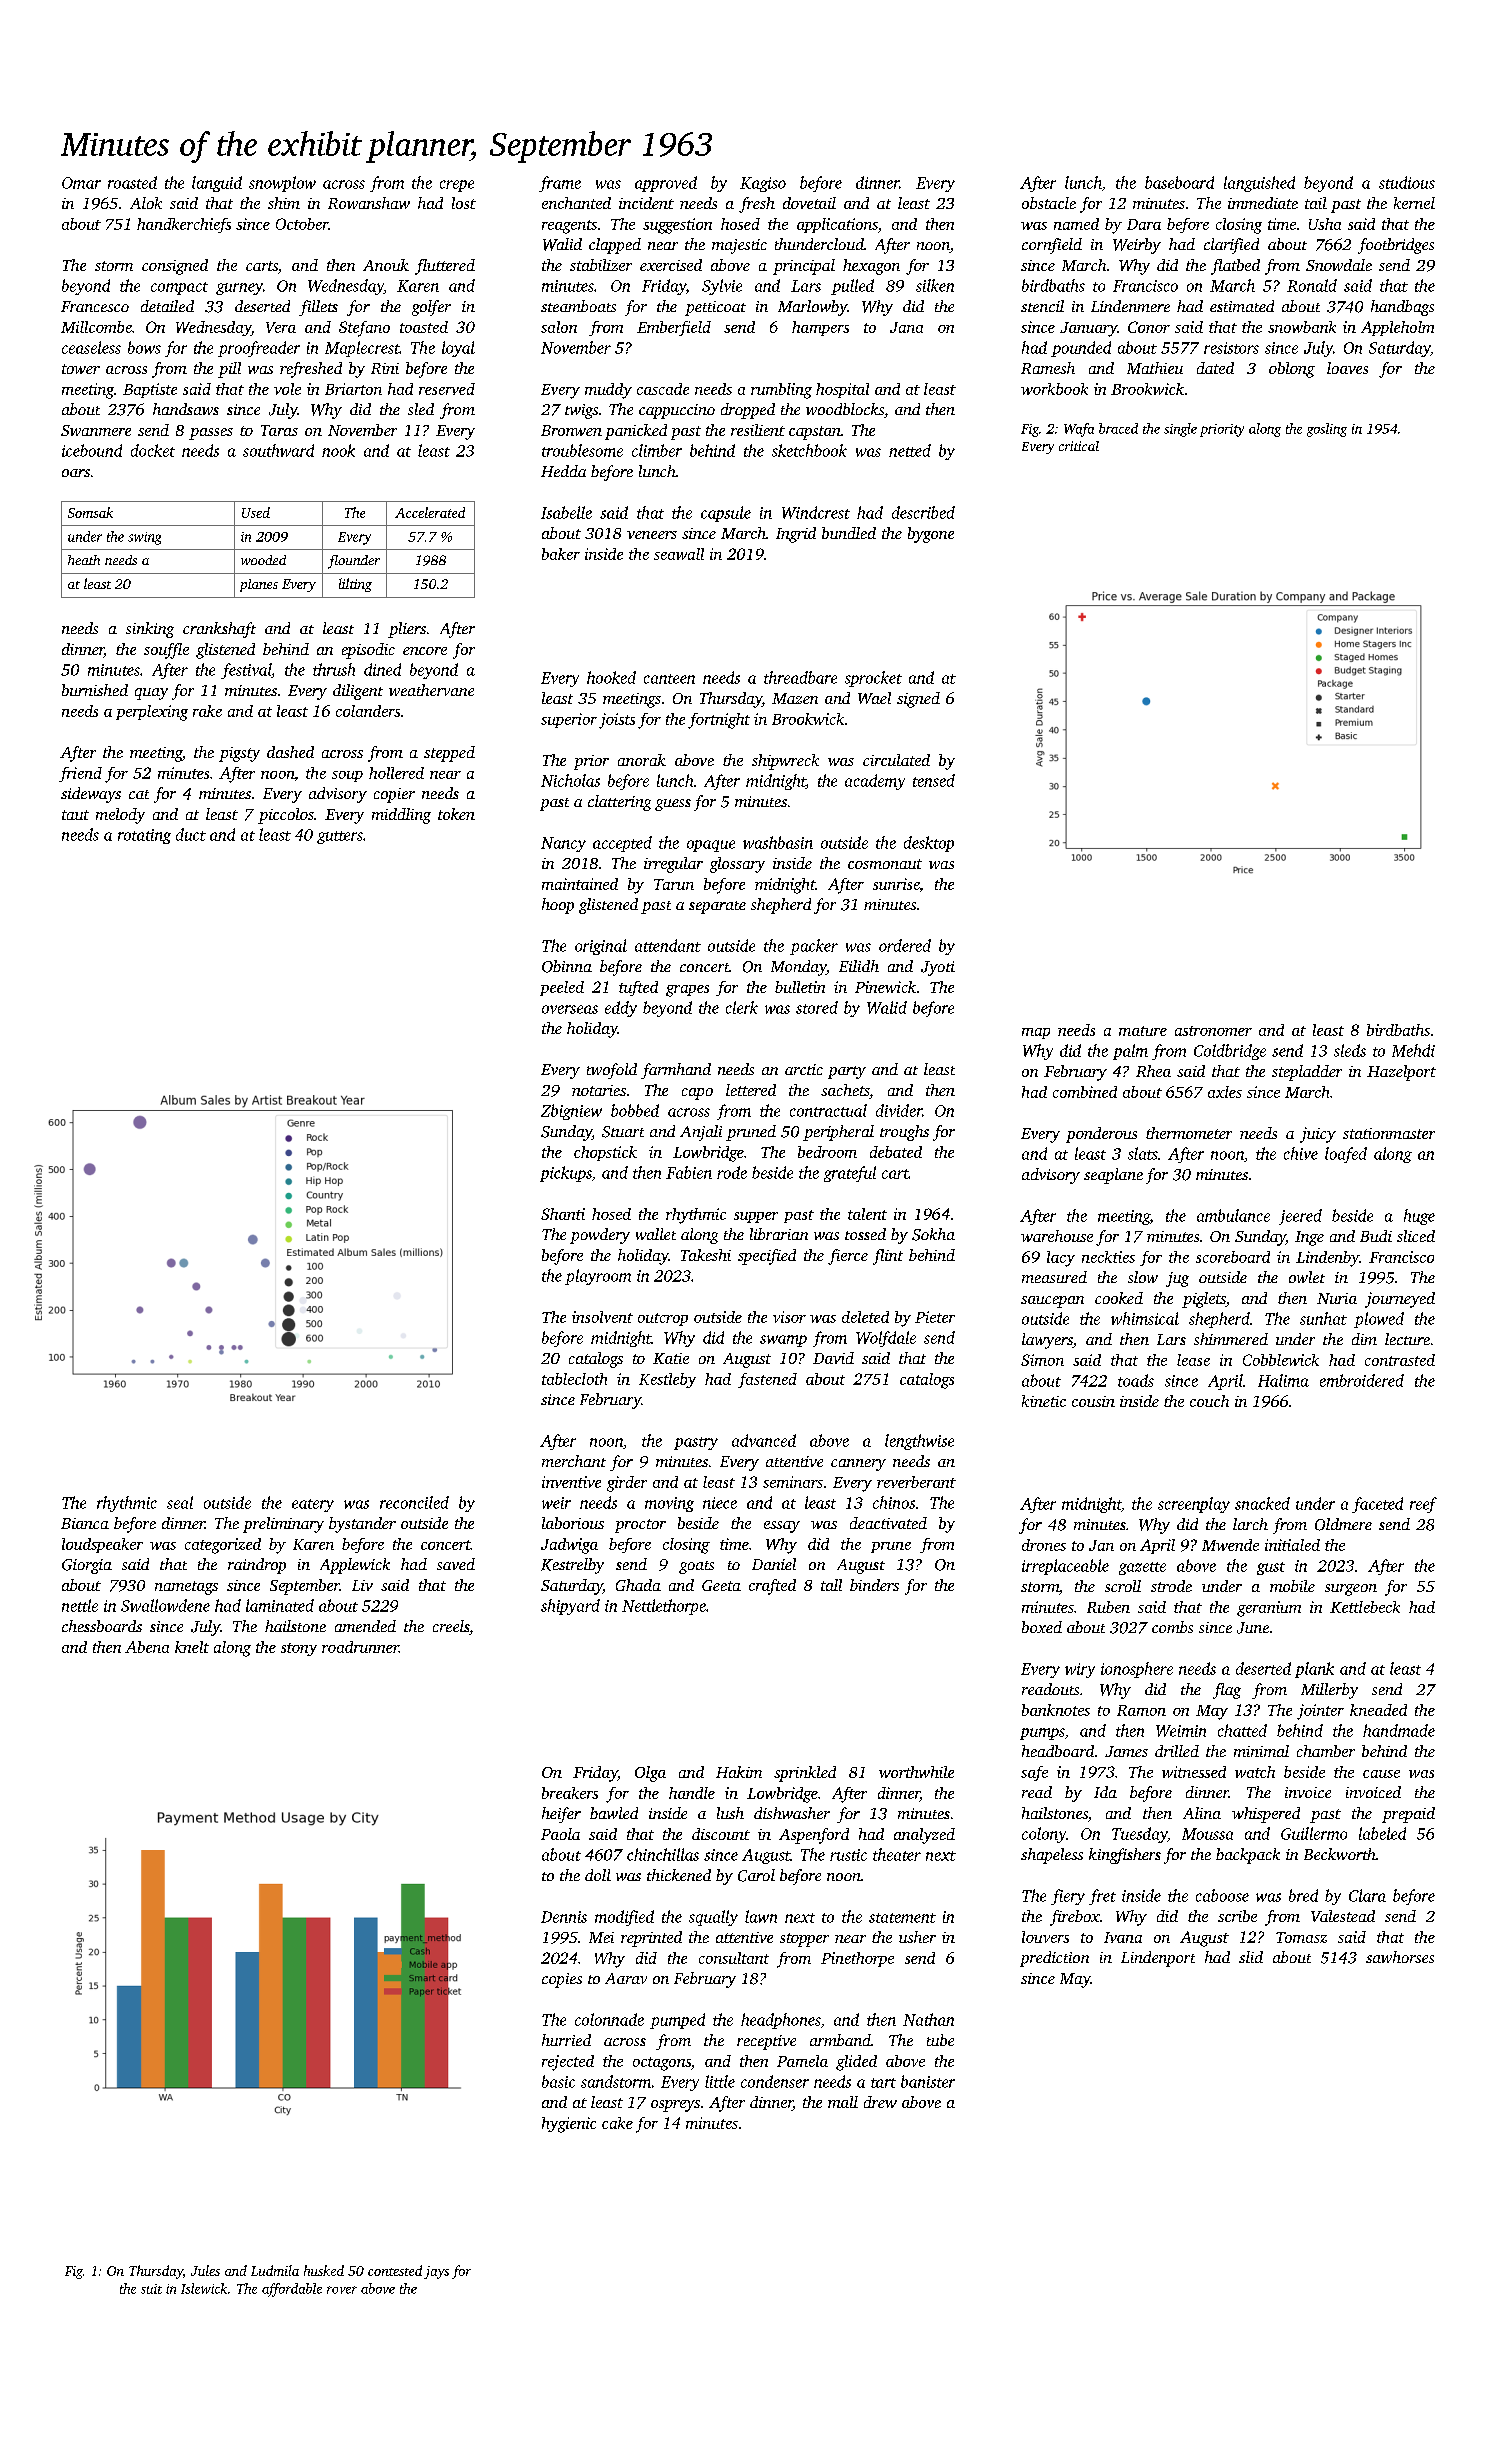 This document has width=1496, height=2464. Describe the element at coordinates (751, 1090) in the document. I see `lettered` at that location.
